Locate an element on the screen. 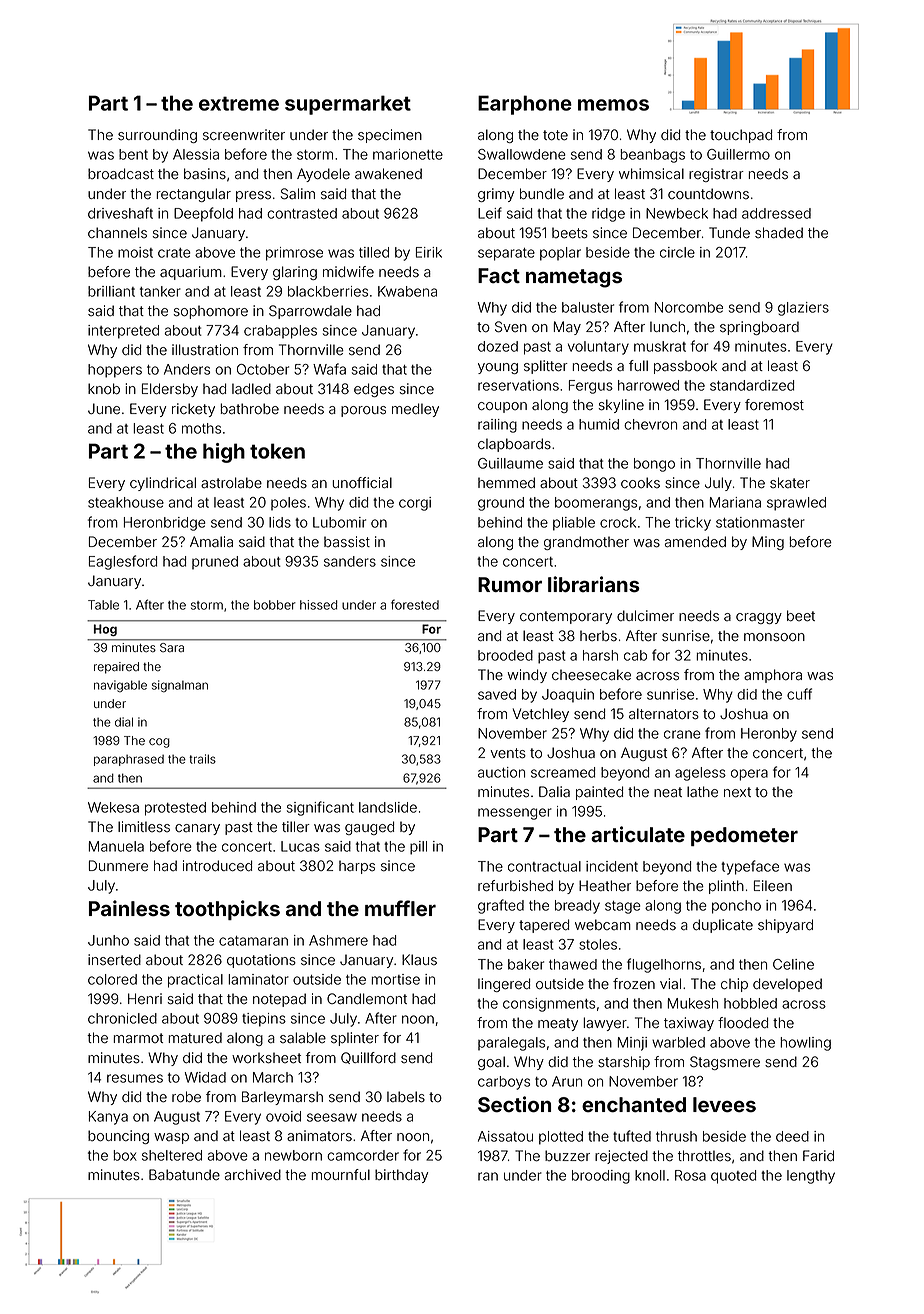 This screenshot has width=924, height=1314. extreme is located at coordinates (239, 103).
